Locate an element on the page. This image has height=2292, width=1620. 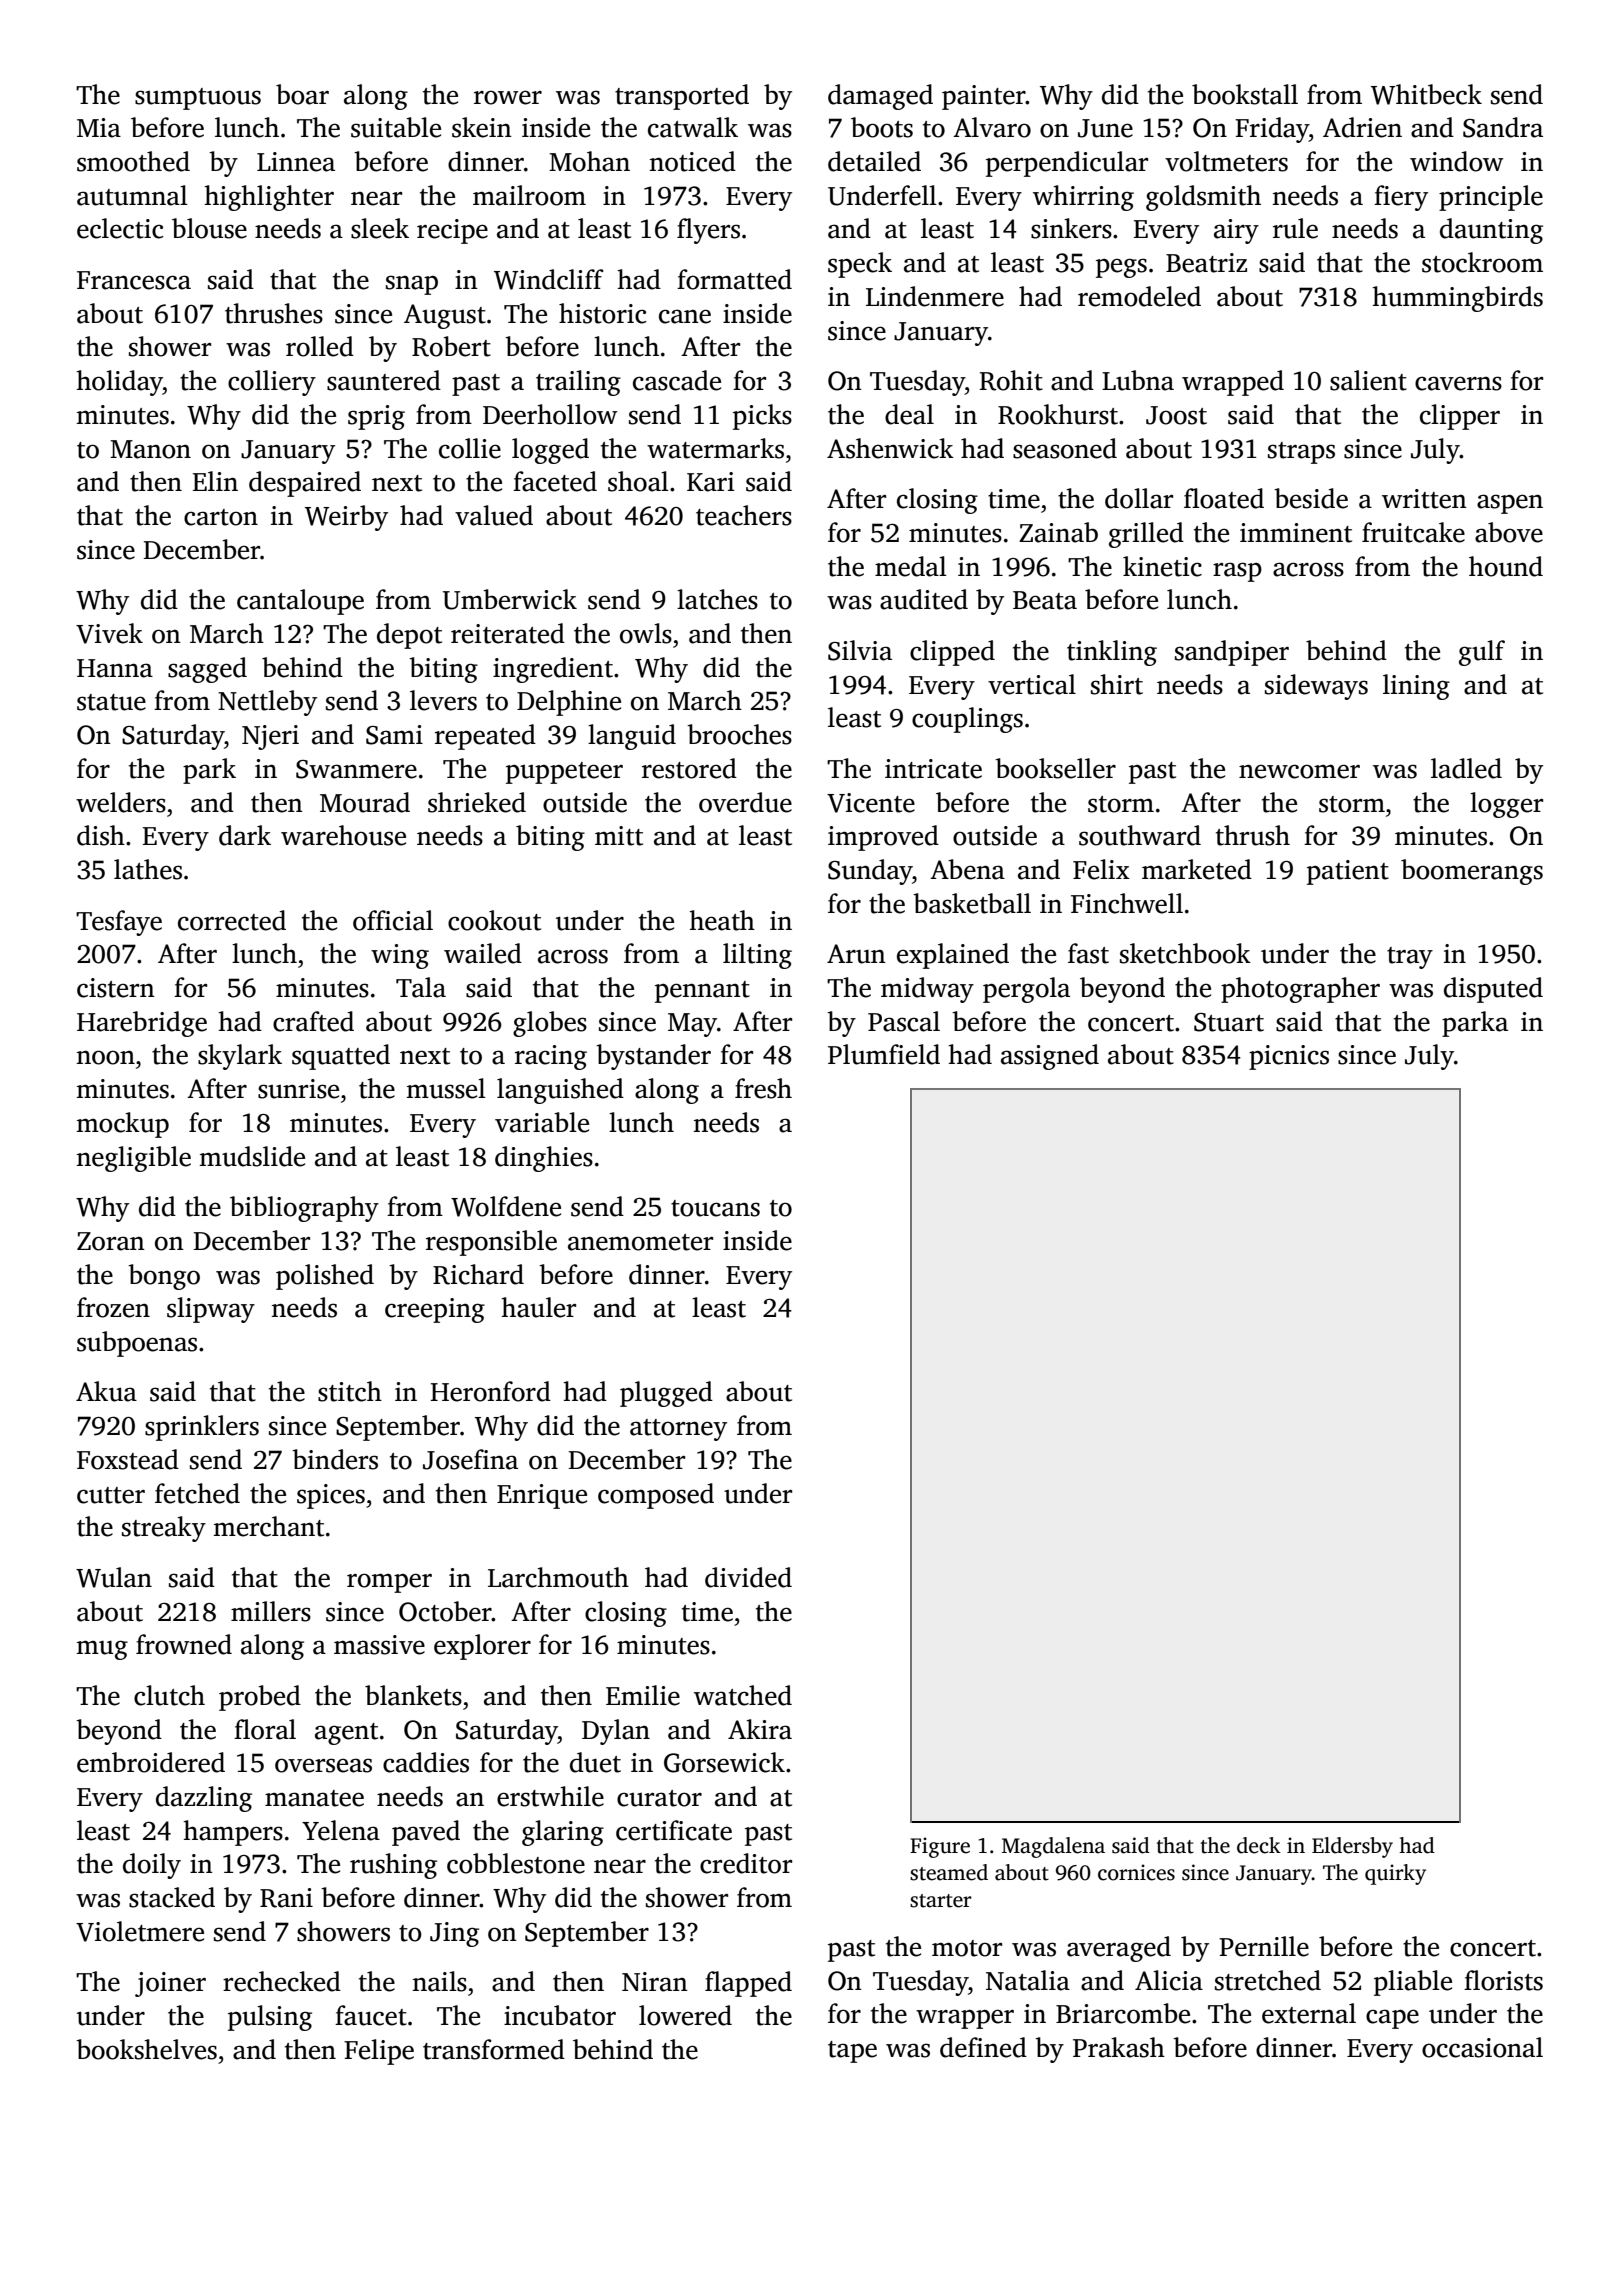
noon is located at coordinates (106, 1057).
